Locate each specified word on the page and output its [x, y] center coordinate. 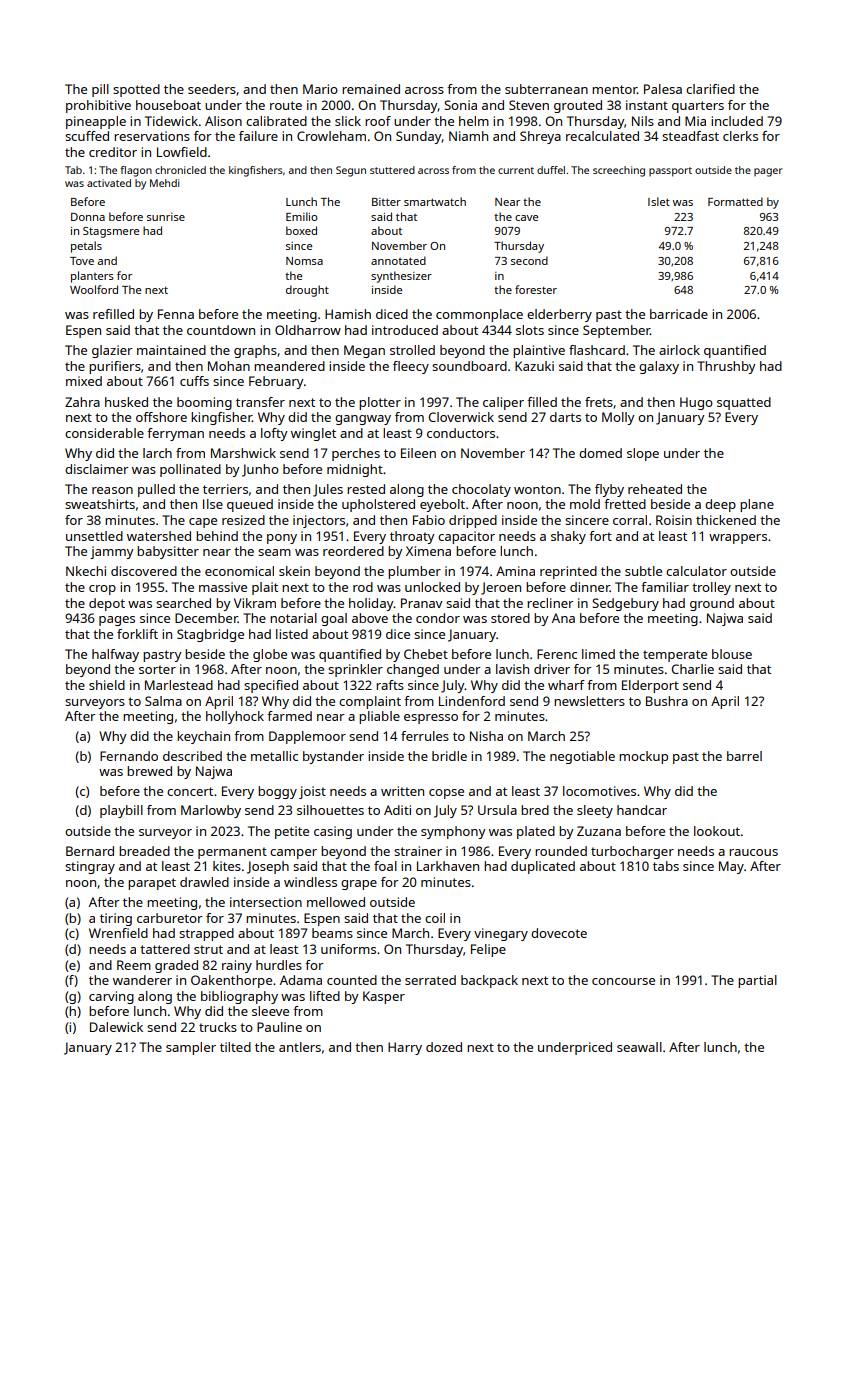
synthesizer [401, 277]
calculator [696, 571]
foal [385, 866]
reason [112, 490]
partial [757, 981]
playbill [121, 811]
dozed [444, 1047]
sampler [191, 1048]
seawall [639, 1047]
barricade [679, 314]
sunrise [166, 217]
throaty [412, 537]
